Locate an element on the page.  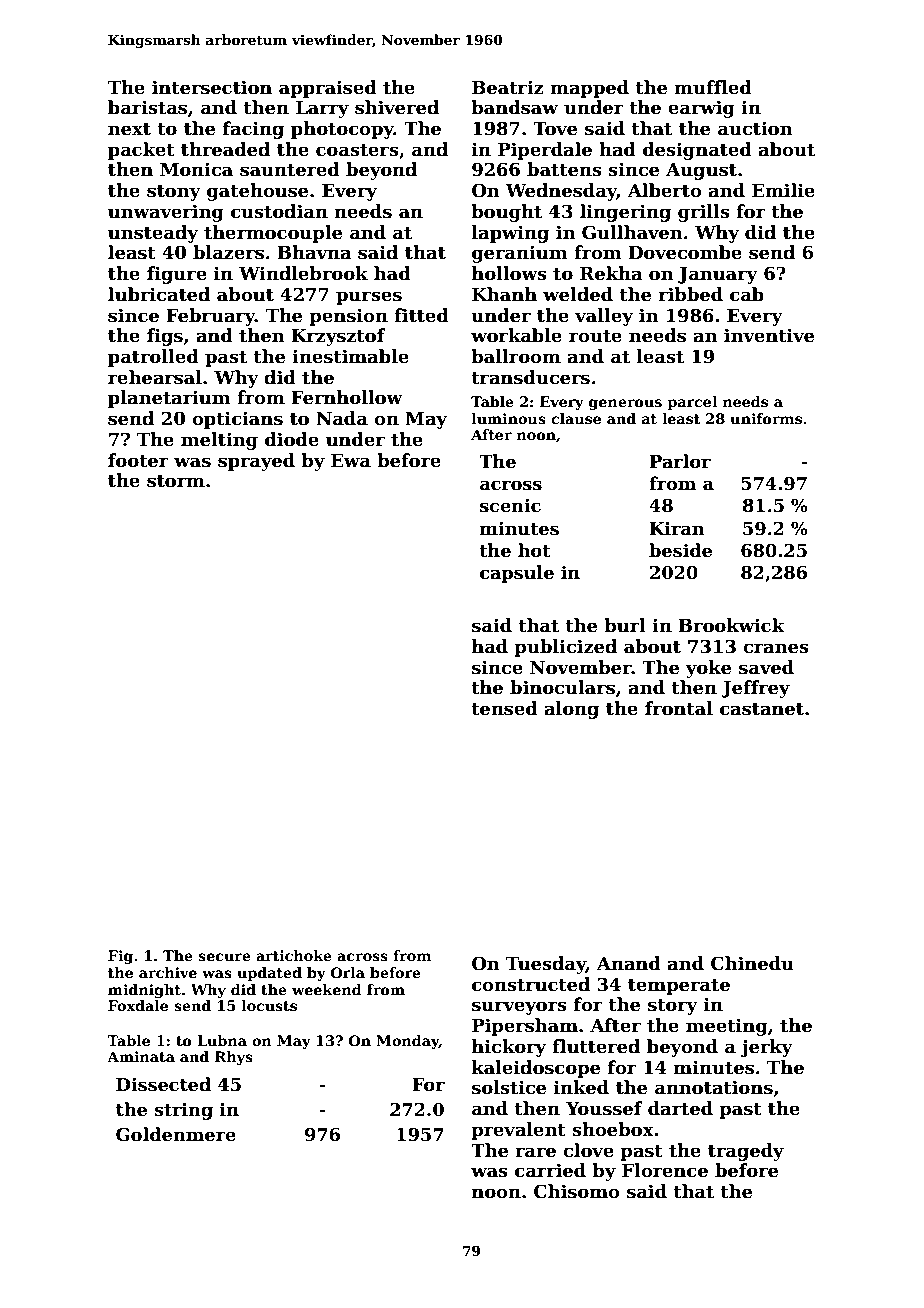
mapped is located at coordinates (589, 89).
